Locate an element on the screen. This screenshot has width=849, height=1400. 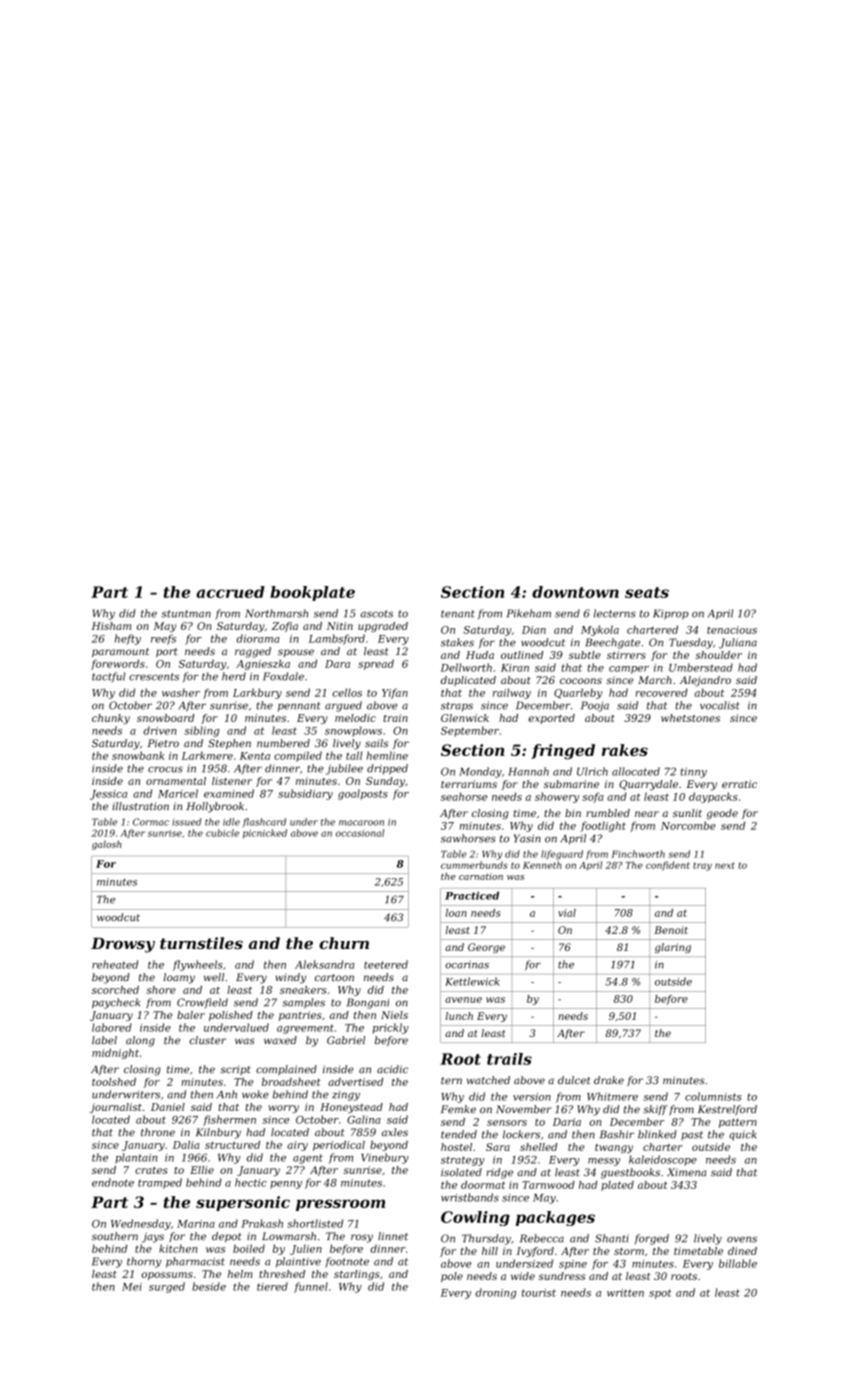
ornamental is located at coordinates (176, 781).
